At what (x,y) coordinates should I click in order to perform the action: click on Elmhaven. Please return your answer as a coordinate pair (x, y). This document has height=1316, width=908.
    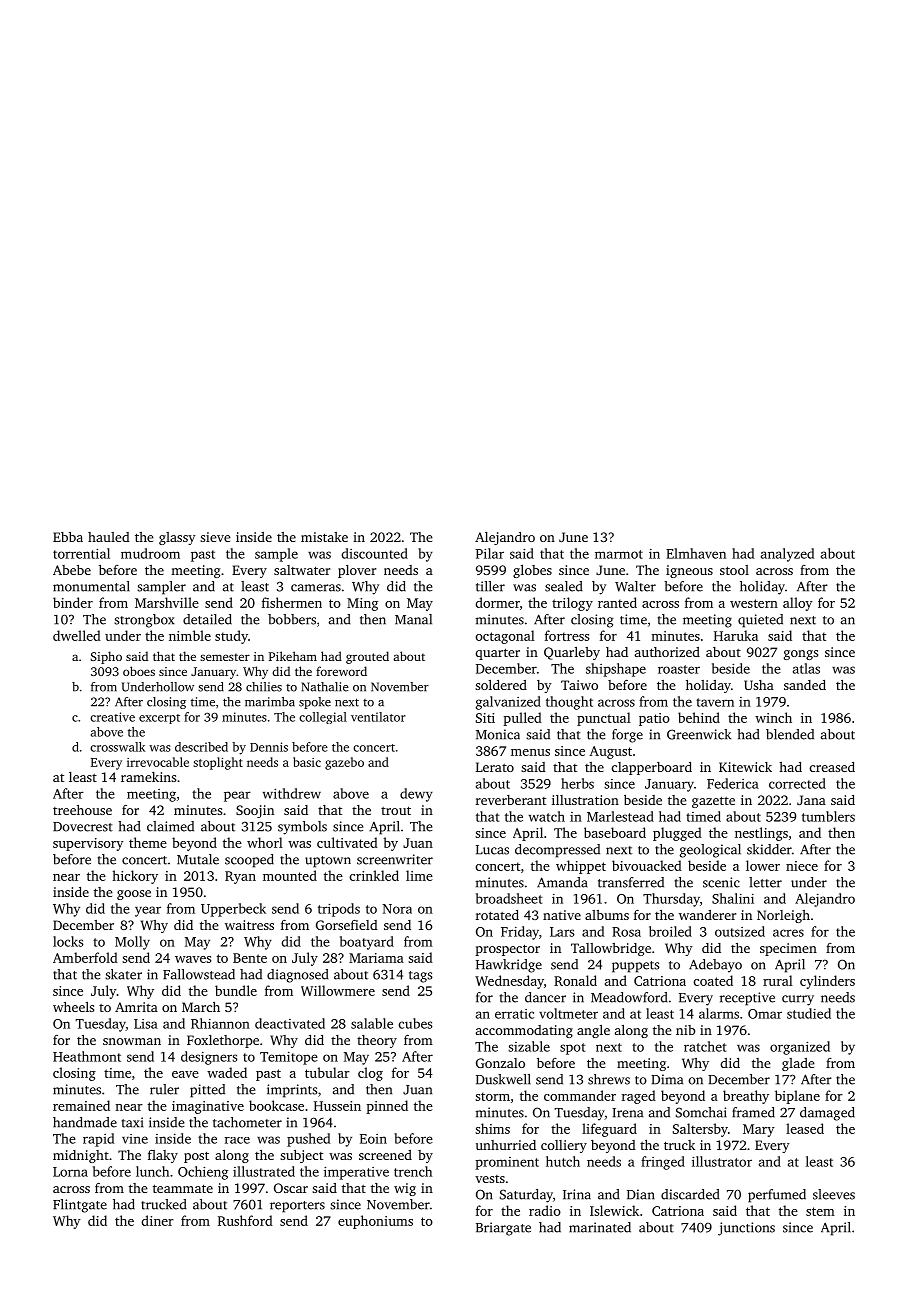
    Looking at the image, I should click on (696, 553).
